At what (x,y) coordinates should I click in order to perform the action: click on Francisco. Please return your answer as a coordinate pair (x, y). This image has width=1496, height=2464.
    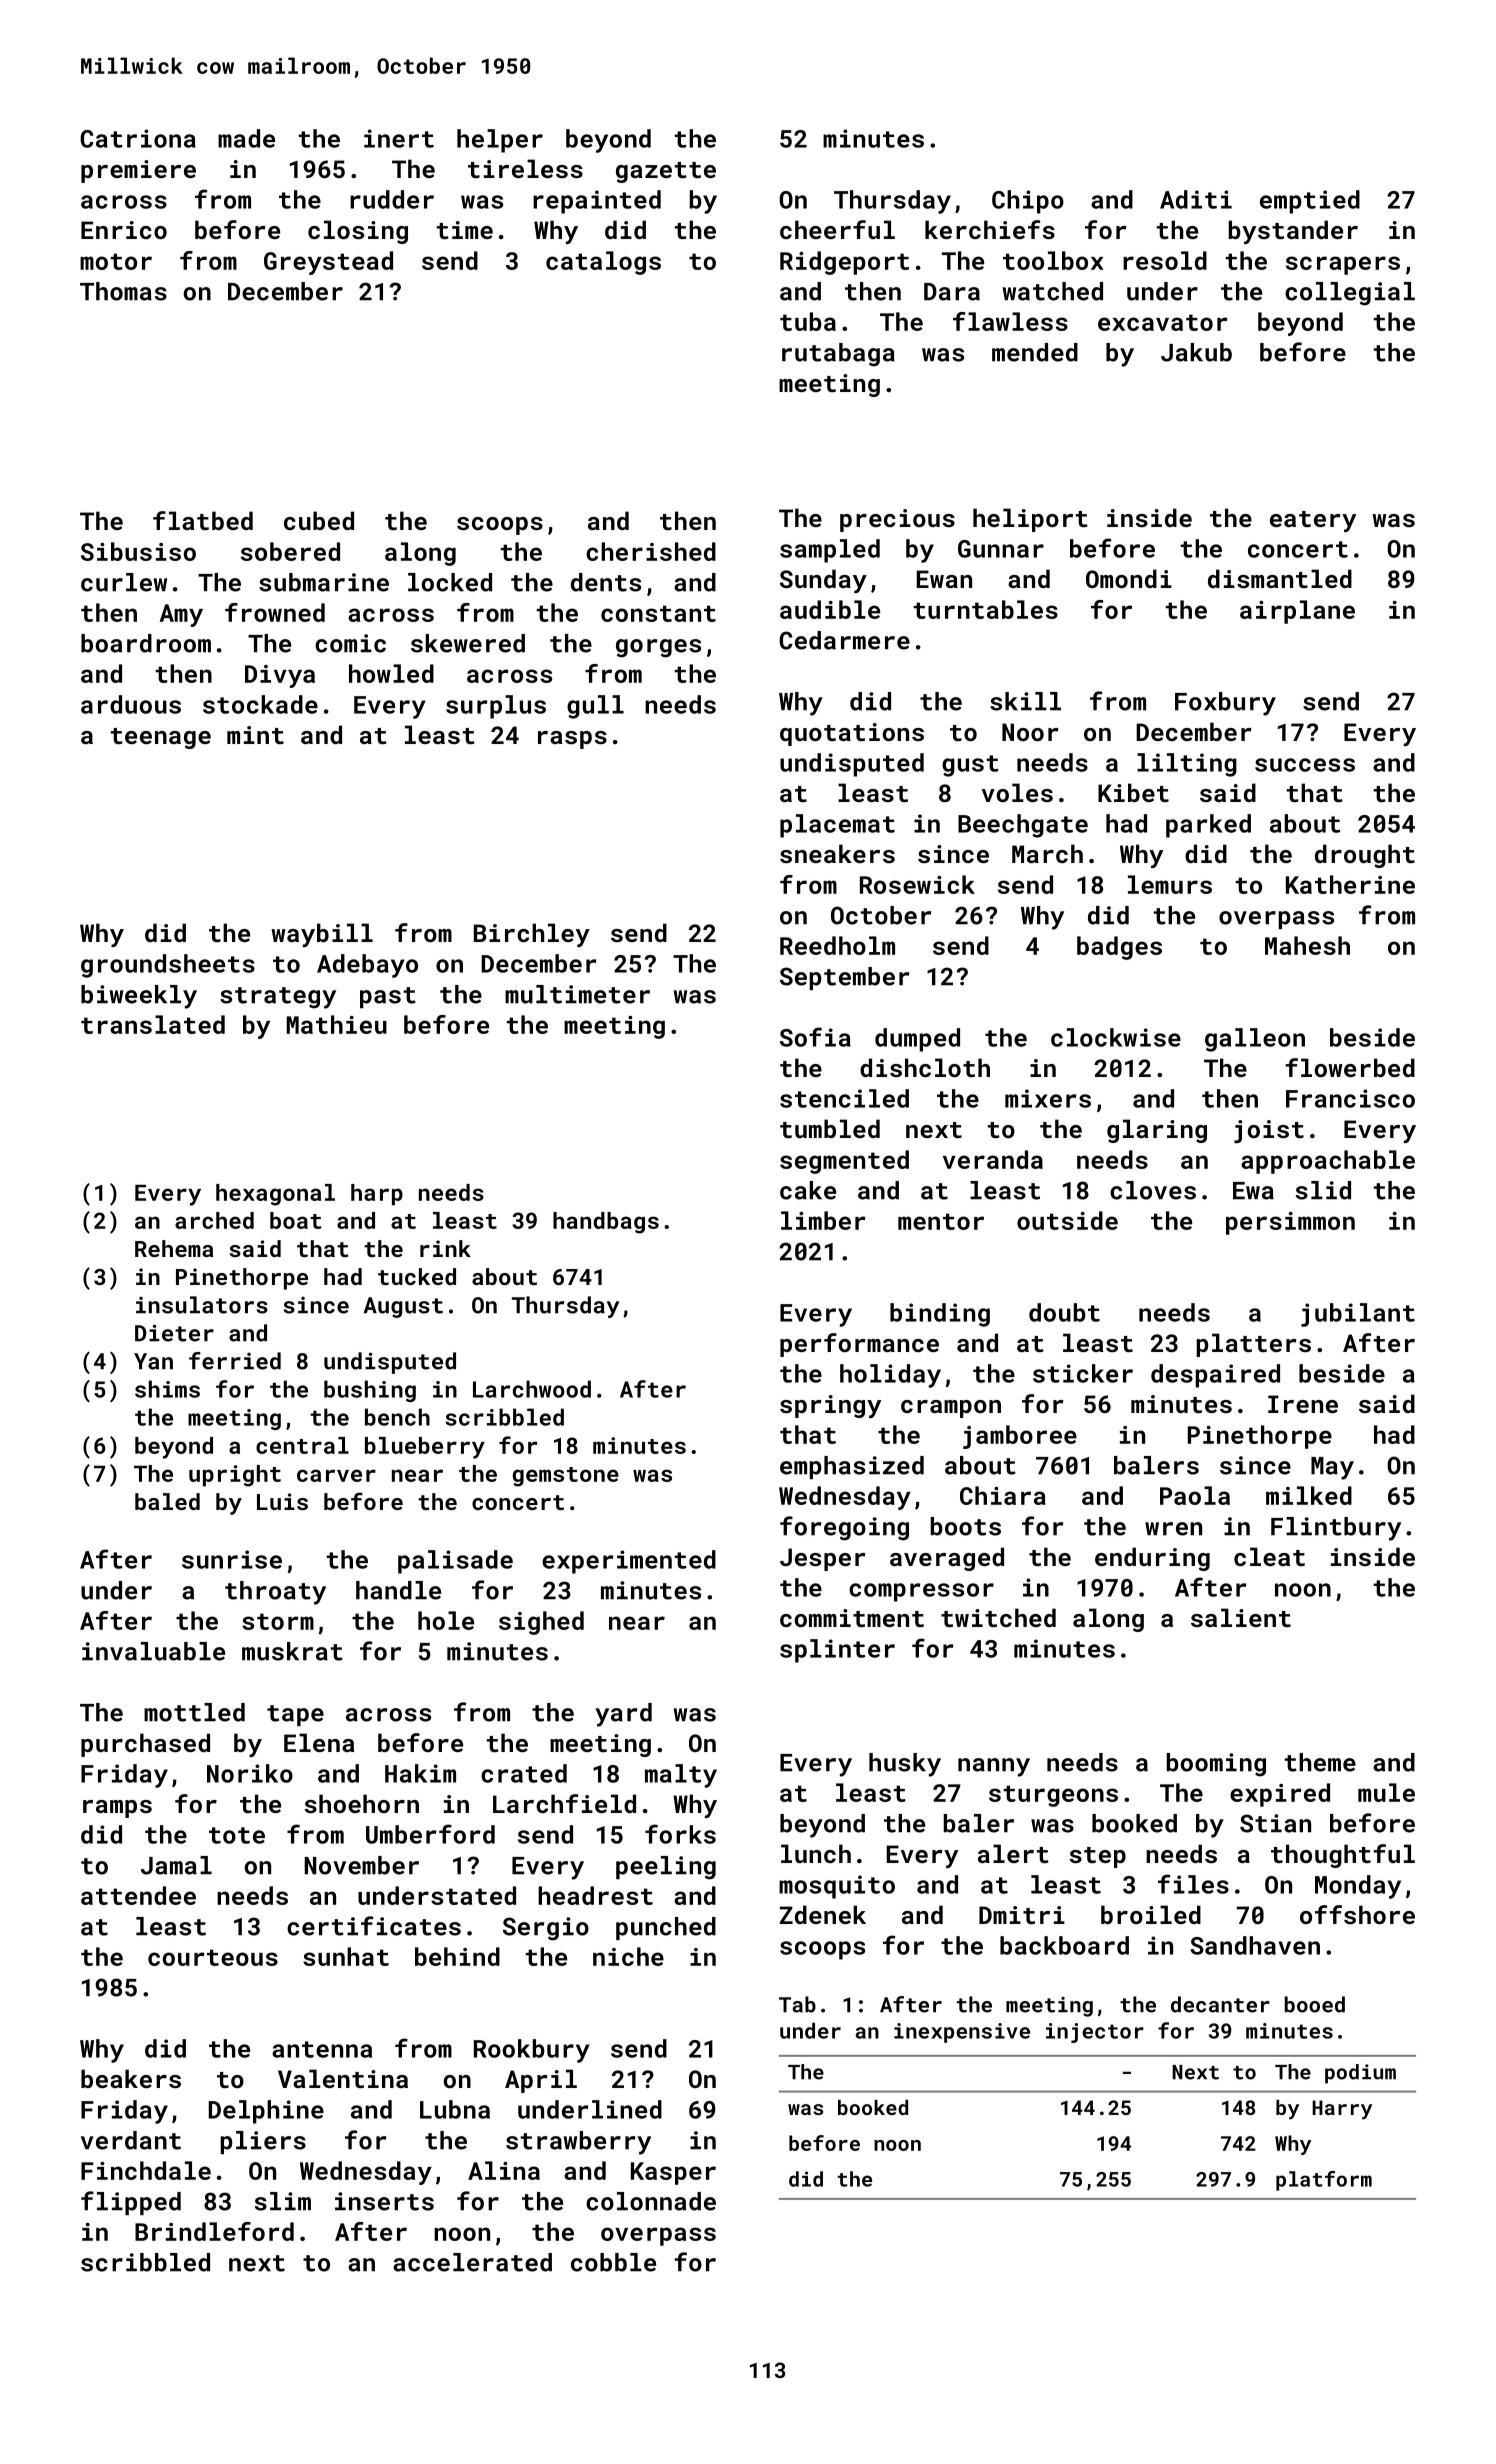
    Looking at the image, I should click on (1350, 1098).
